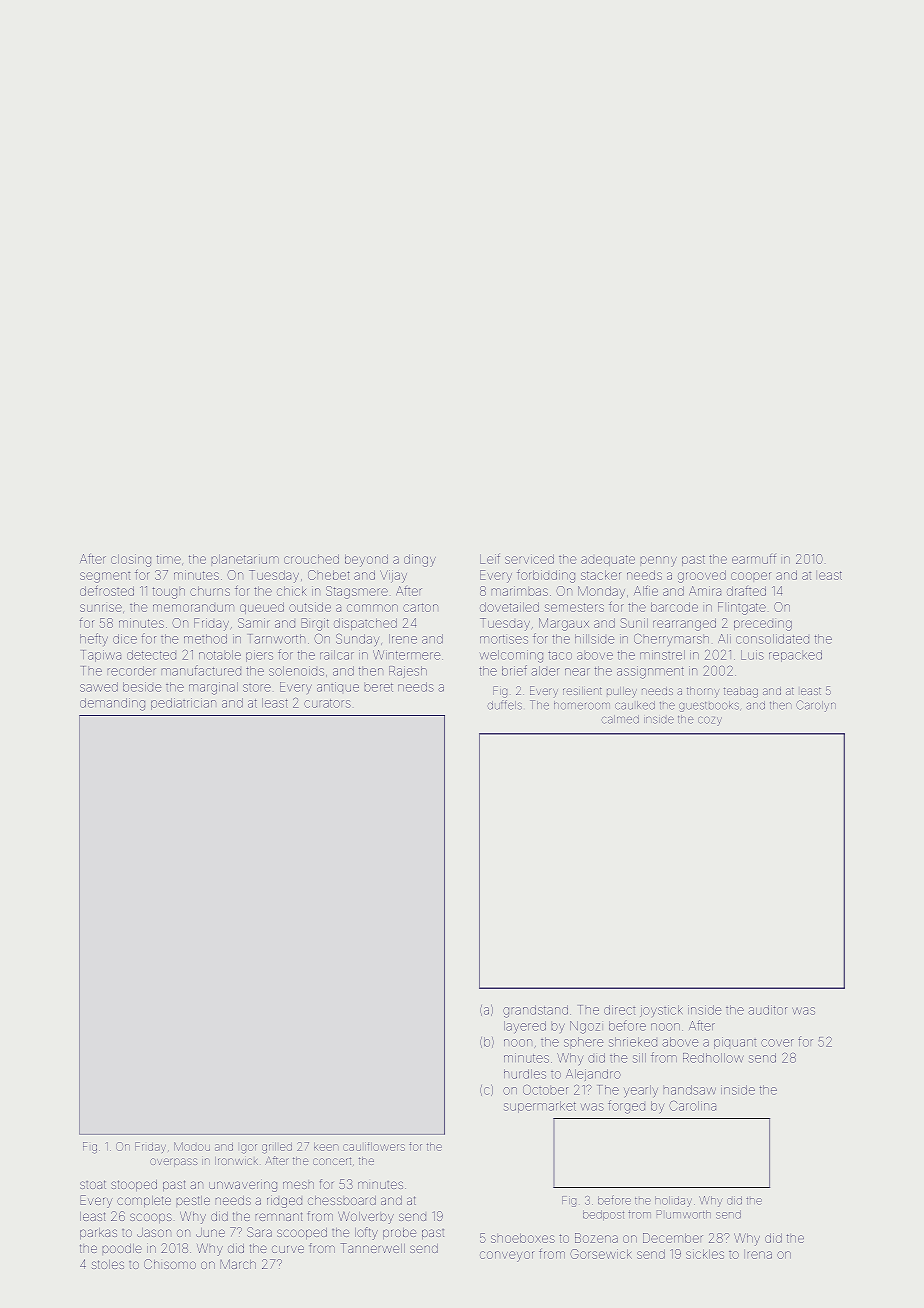 The height and width of the screenshot is (1308, 924). Describe the element at coordinates (420, 560) in the screenshot. I see `dingy` at that location.
